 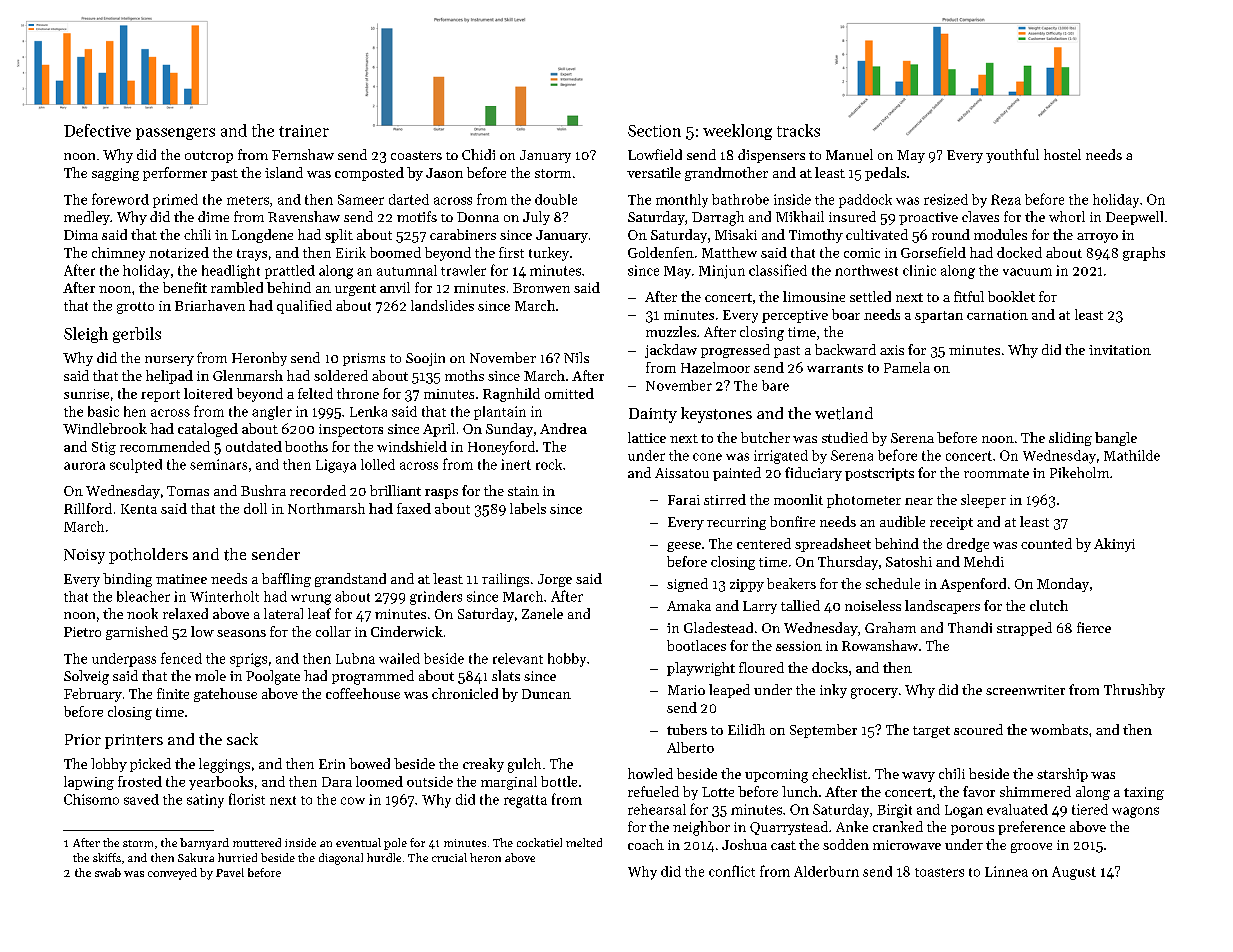 I want to click on hostel, so click(x=1062, y=154).
